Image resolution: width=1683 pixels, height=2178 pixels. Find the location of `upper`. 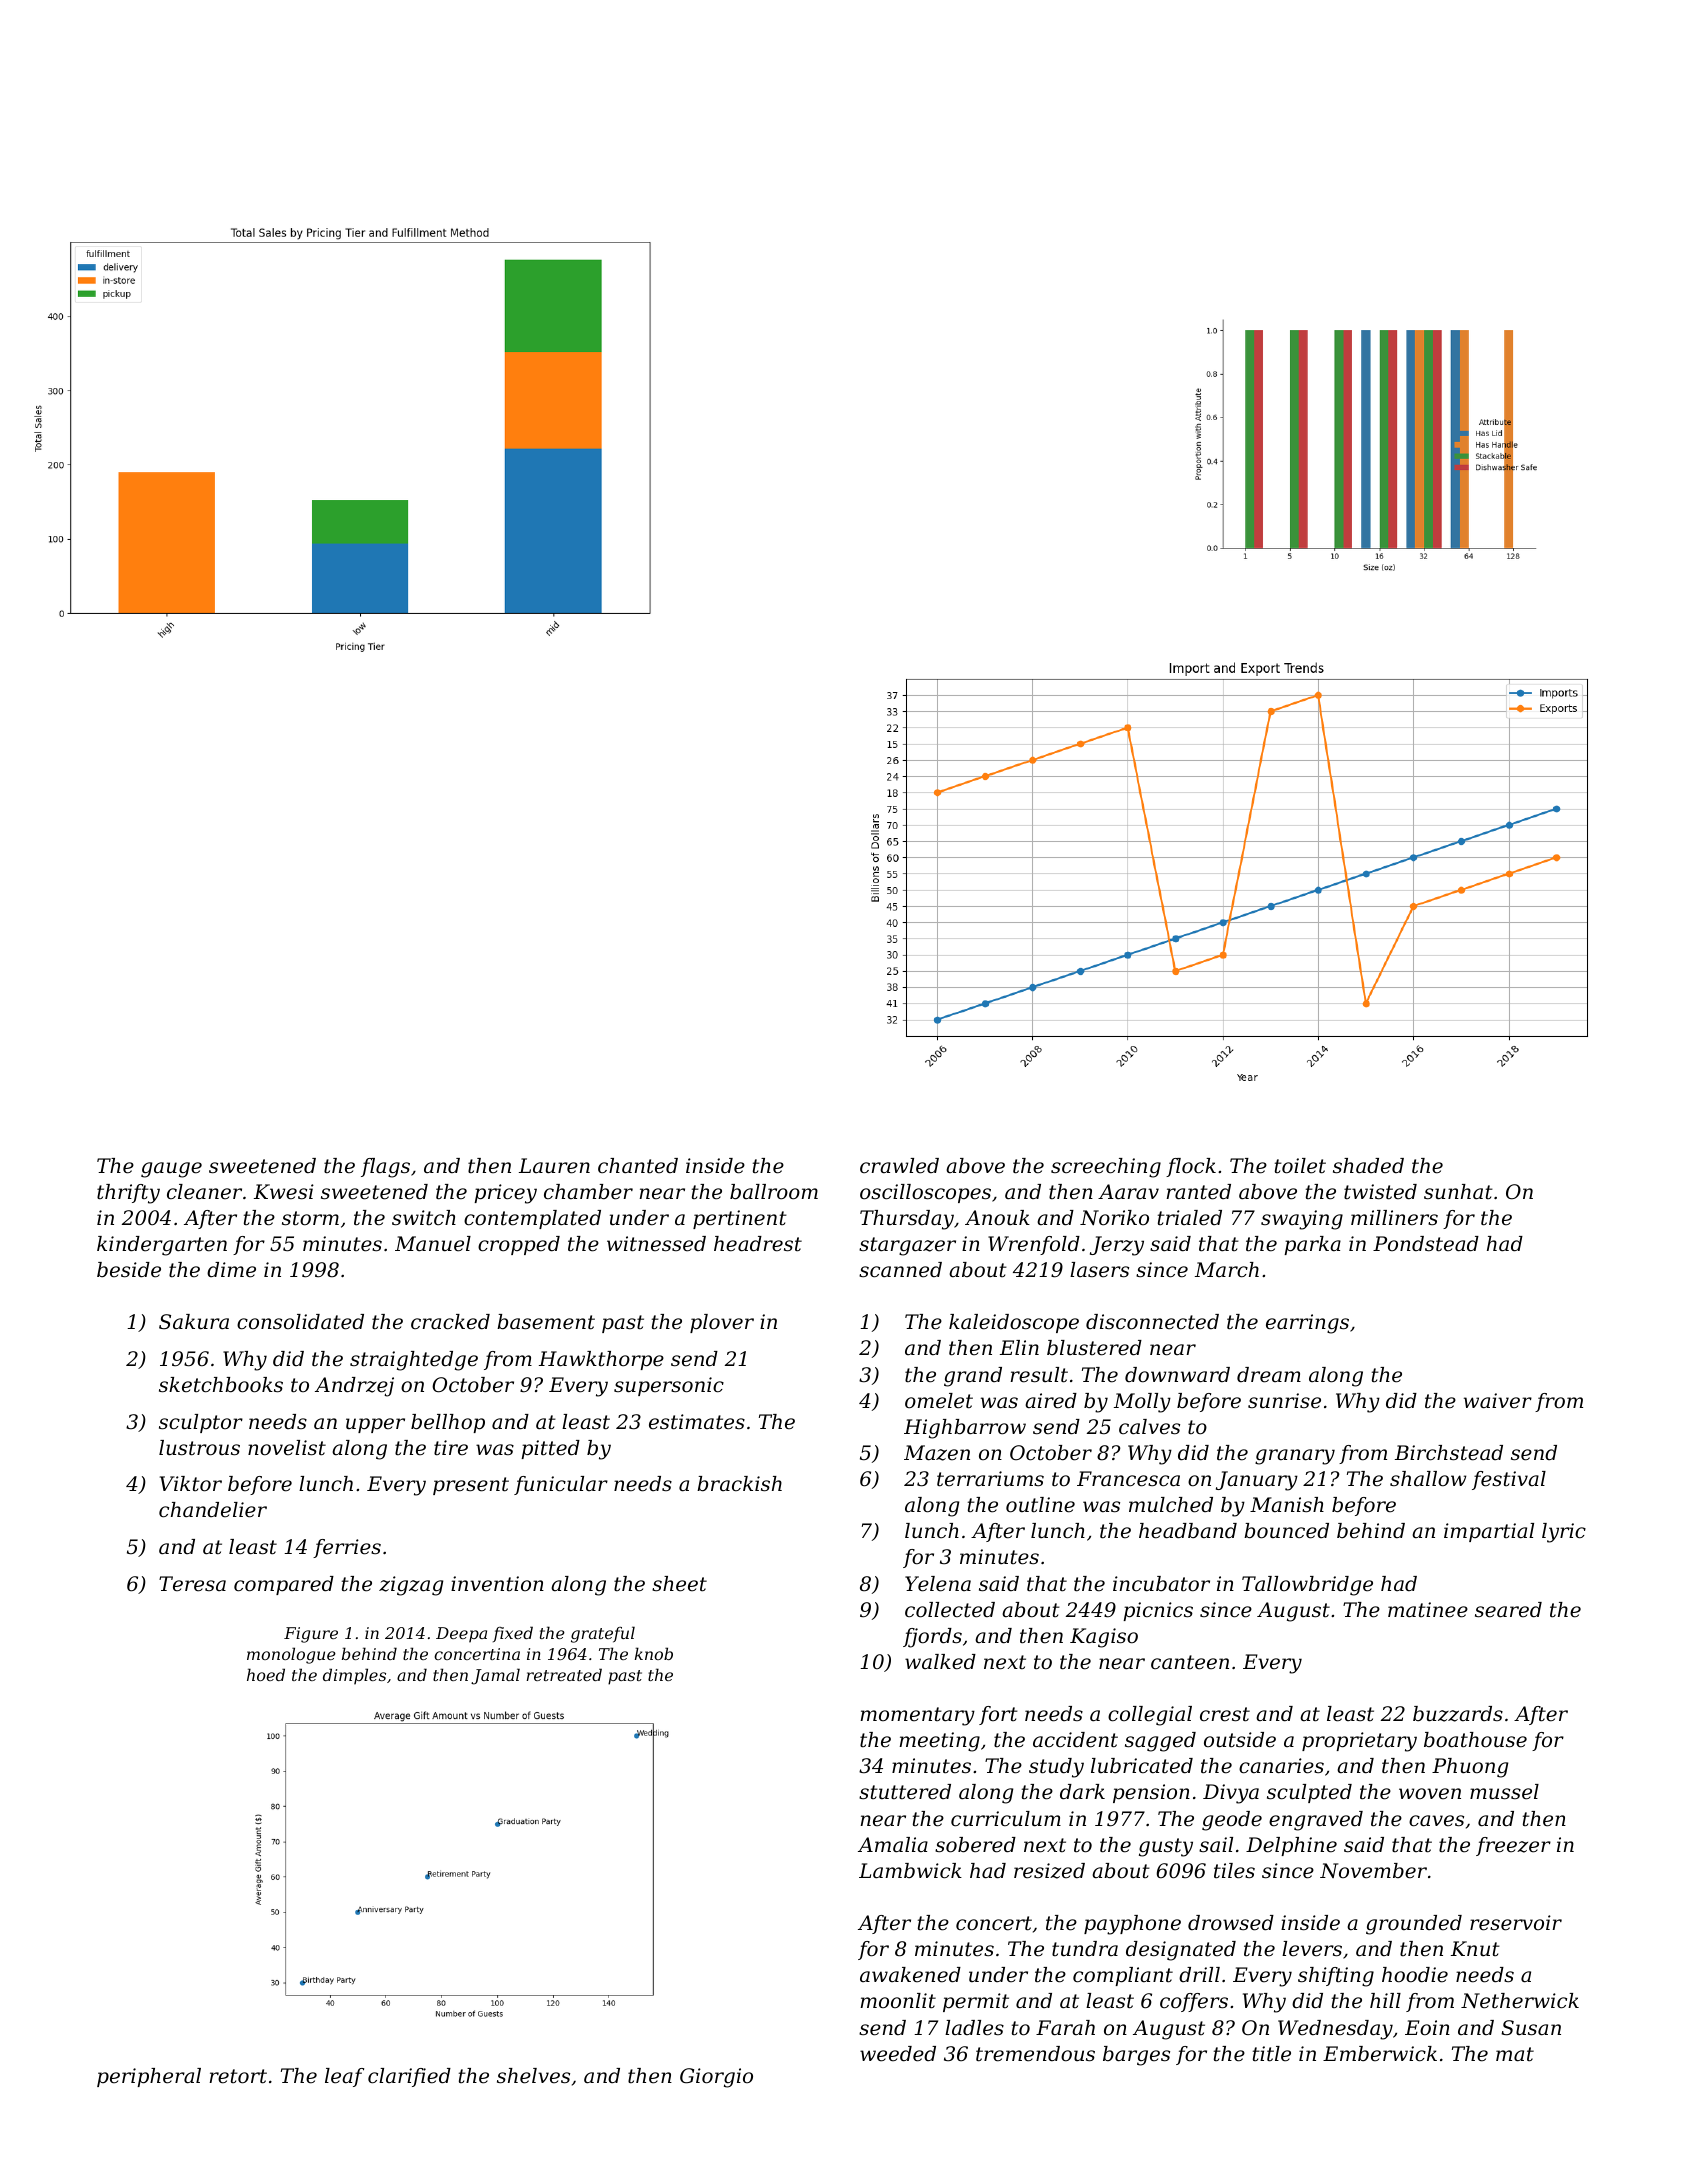

upper is located at coordinates (375, 1425).
